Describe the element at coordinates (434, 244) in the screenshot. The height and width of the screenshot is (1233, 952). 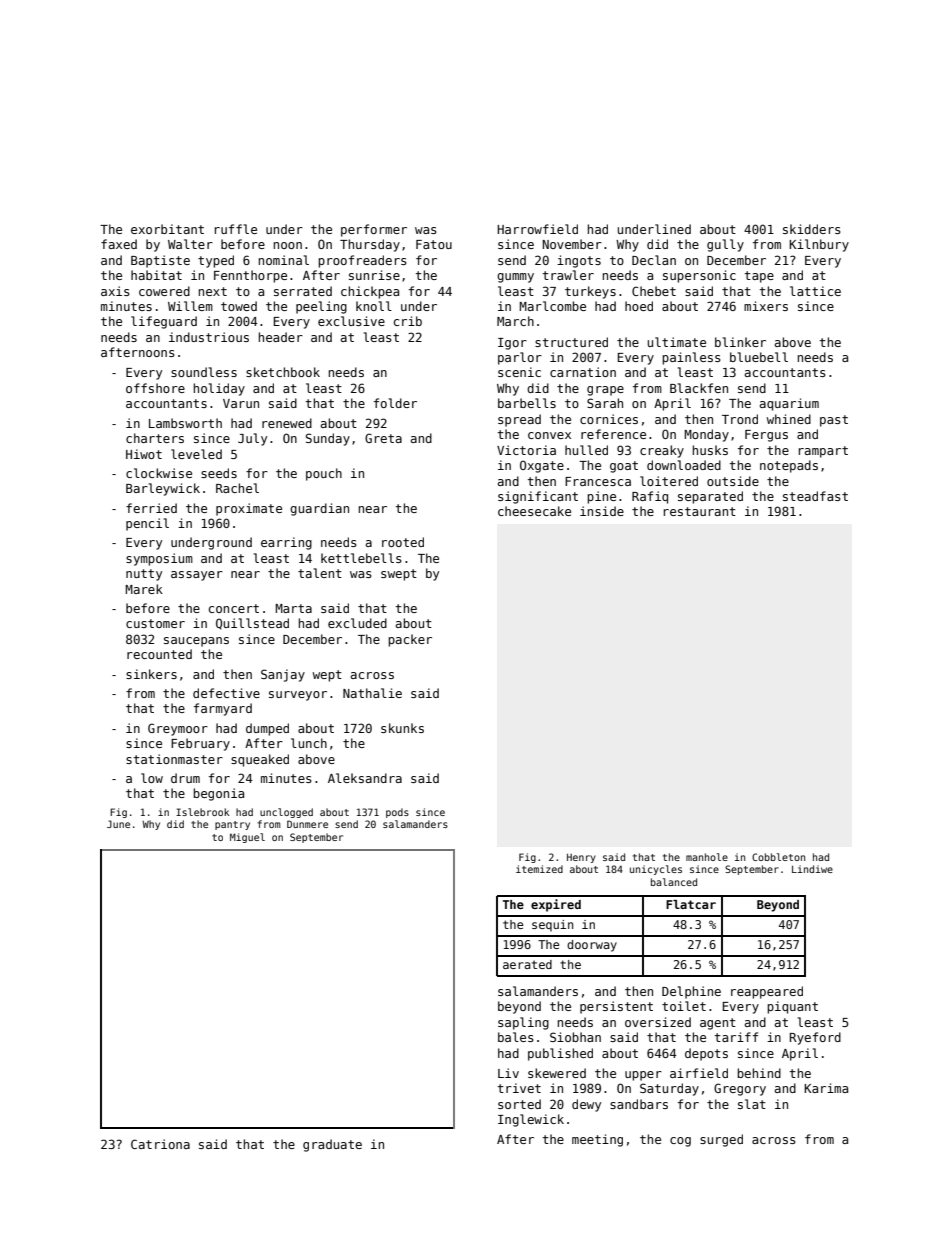
I see `Fatou` at that location.
